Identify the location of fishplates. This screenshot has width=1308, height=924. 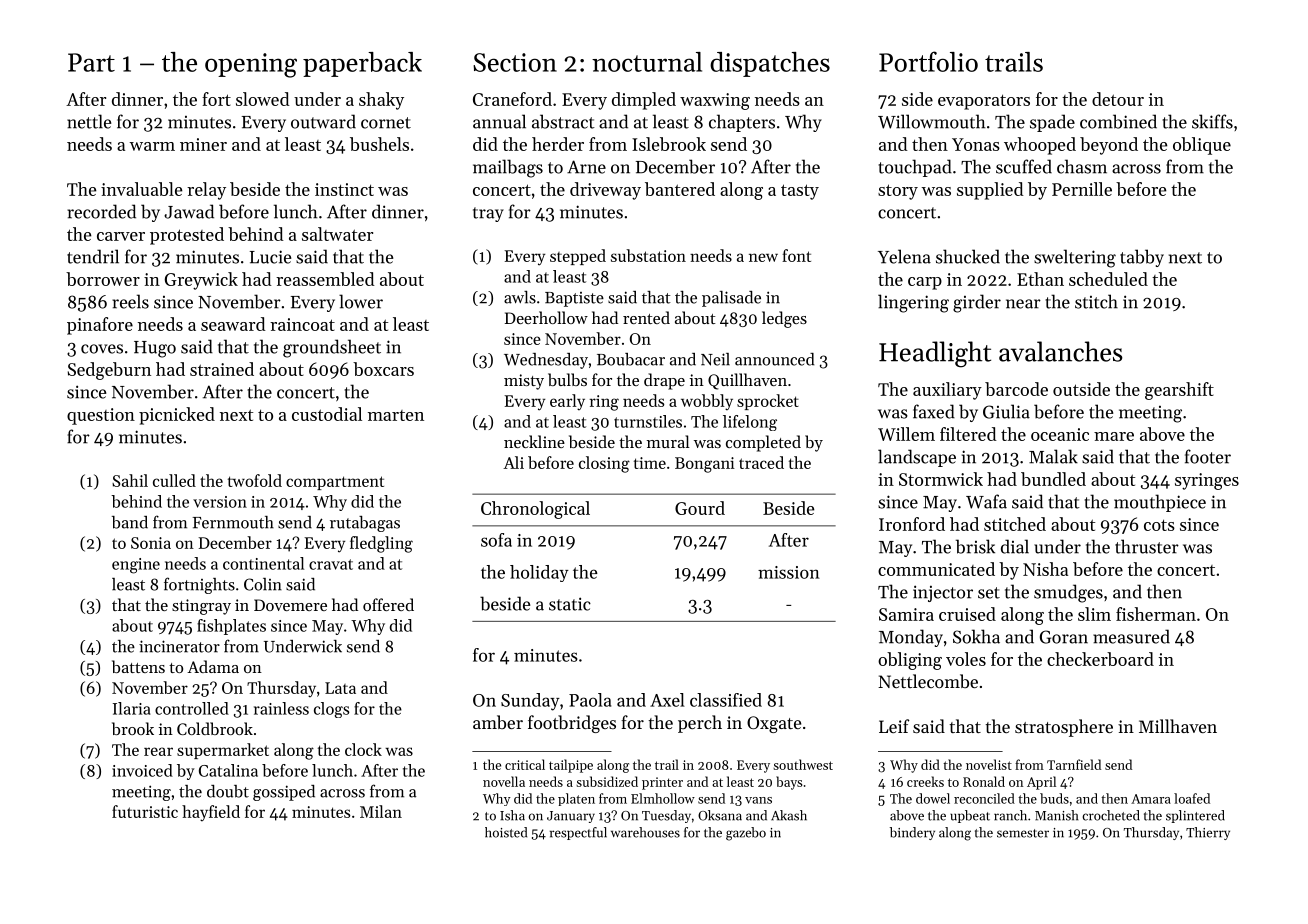
(231, 627).
